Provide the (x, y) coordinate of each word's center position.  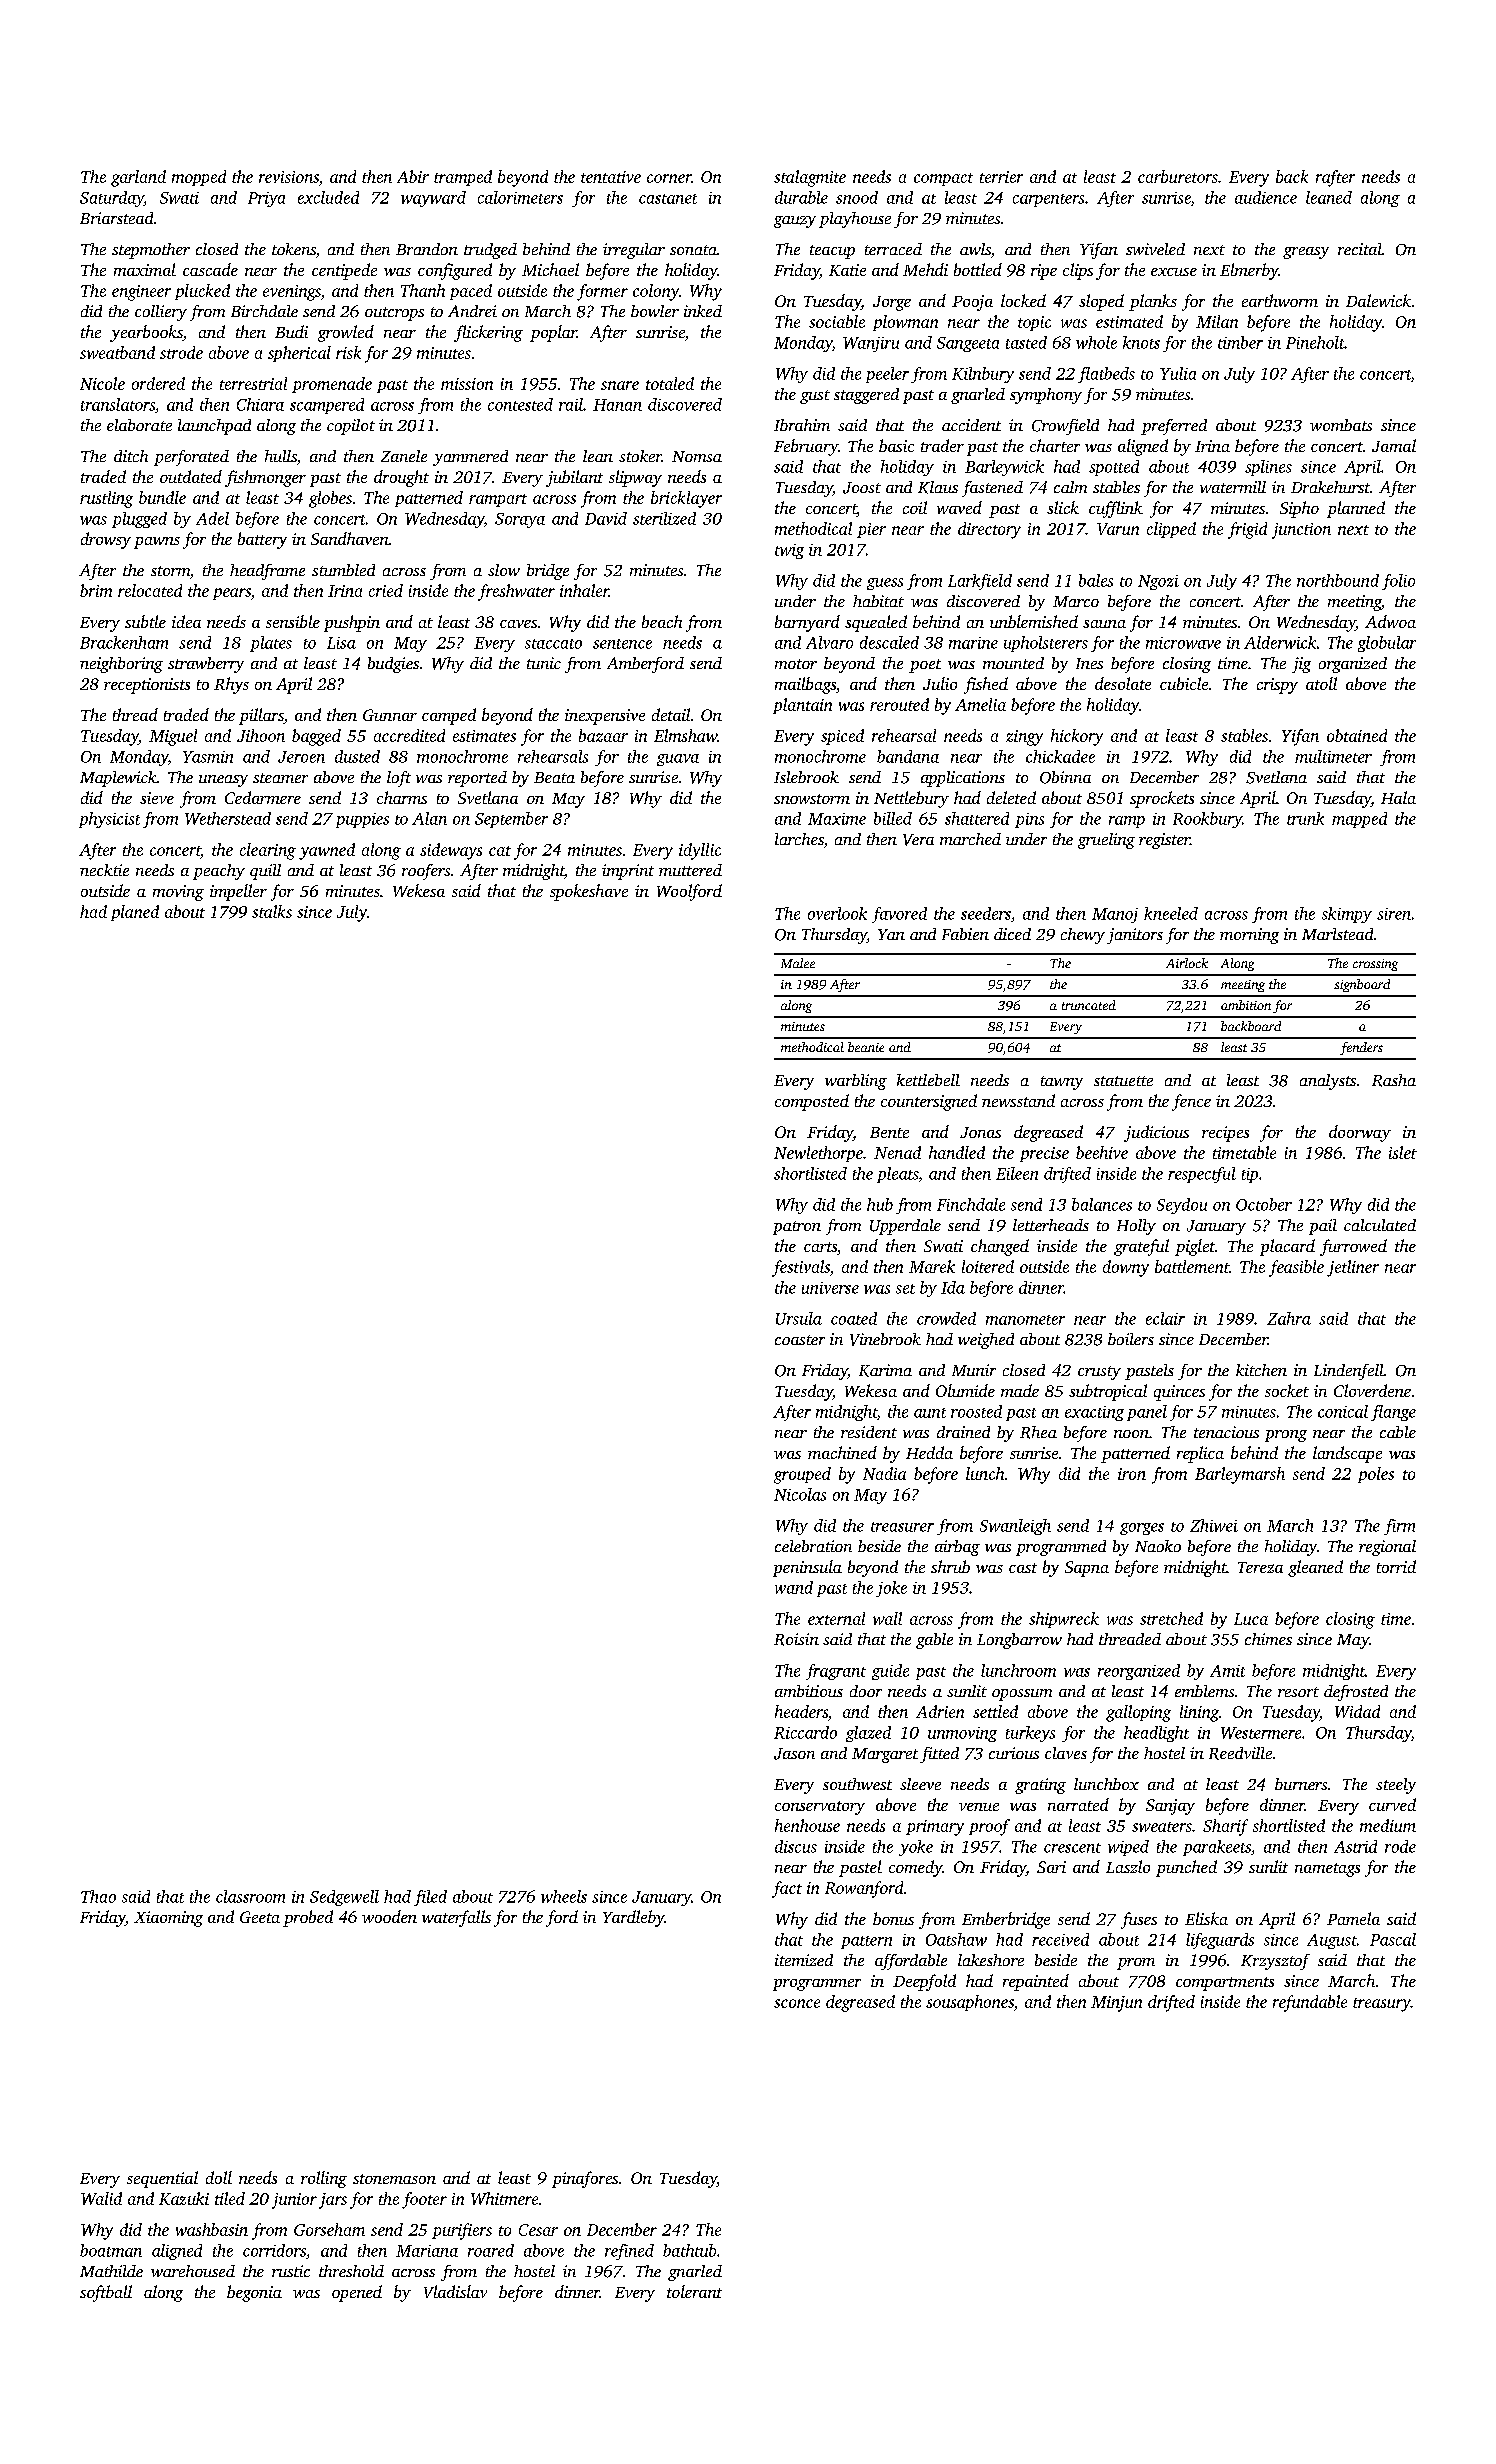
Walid (101, 2198)
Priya (266, 199)
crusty (1099, 1373)
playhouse (855, 220)
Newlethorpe (818, 1154)
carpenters (1048, 200)
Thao (98, 1896)
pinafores (585, 2179)
